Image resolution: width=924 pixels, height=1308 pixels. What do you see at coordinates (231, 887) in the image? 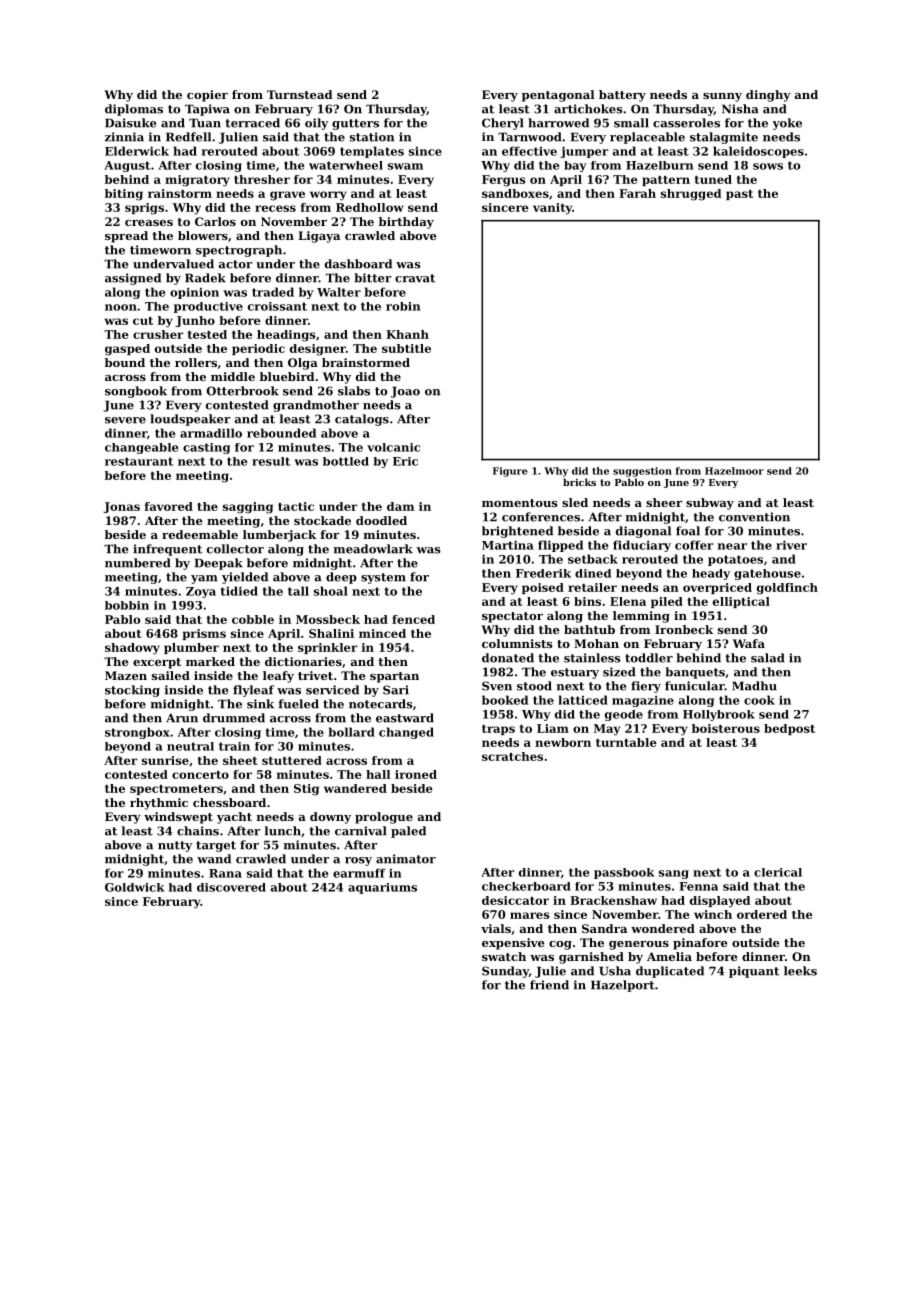
I see `discovered` at bounding box center [231, 887].
